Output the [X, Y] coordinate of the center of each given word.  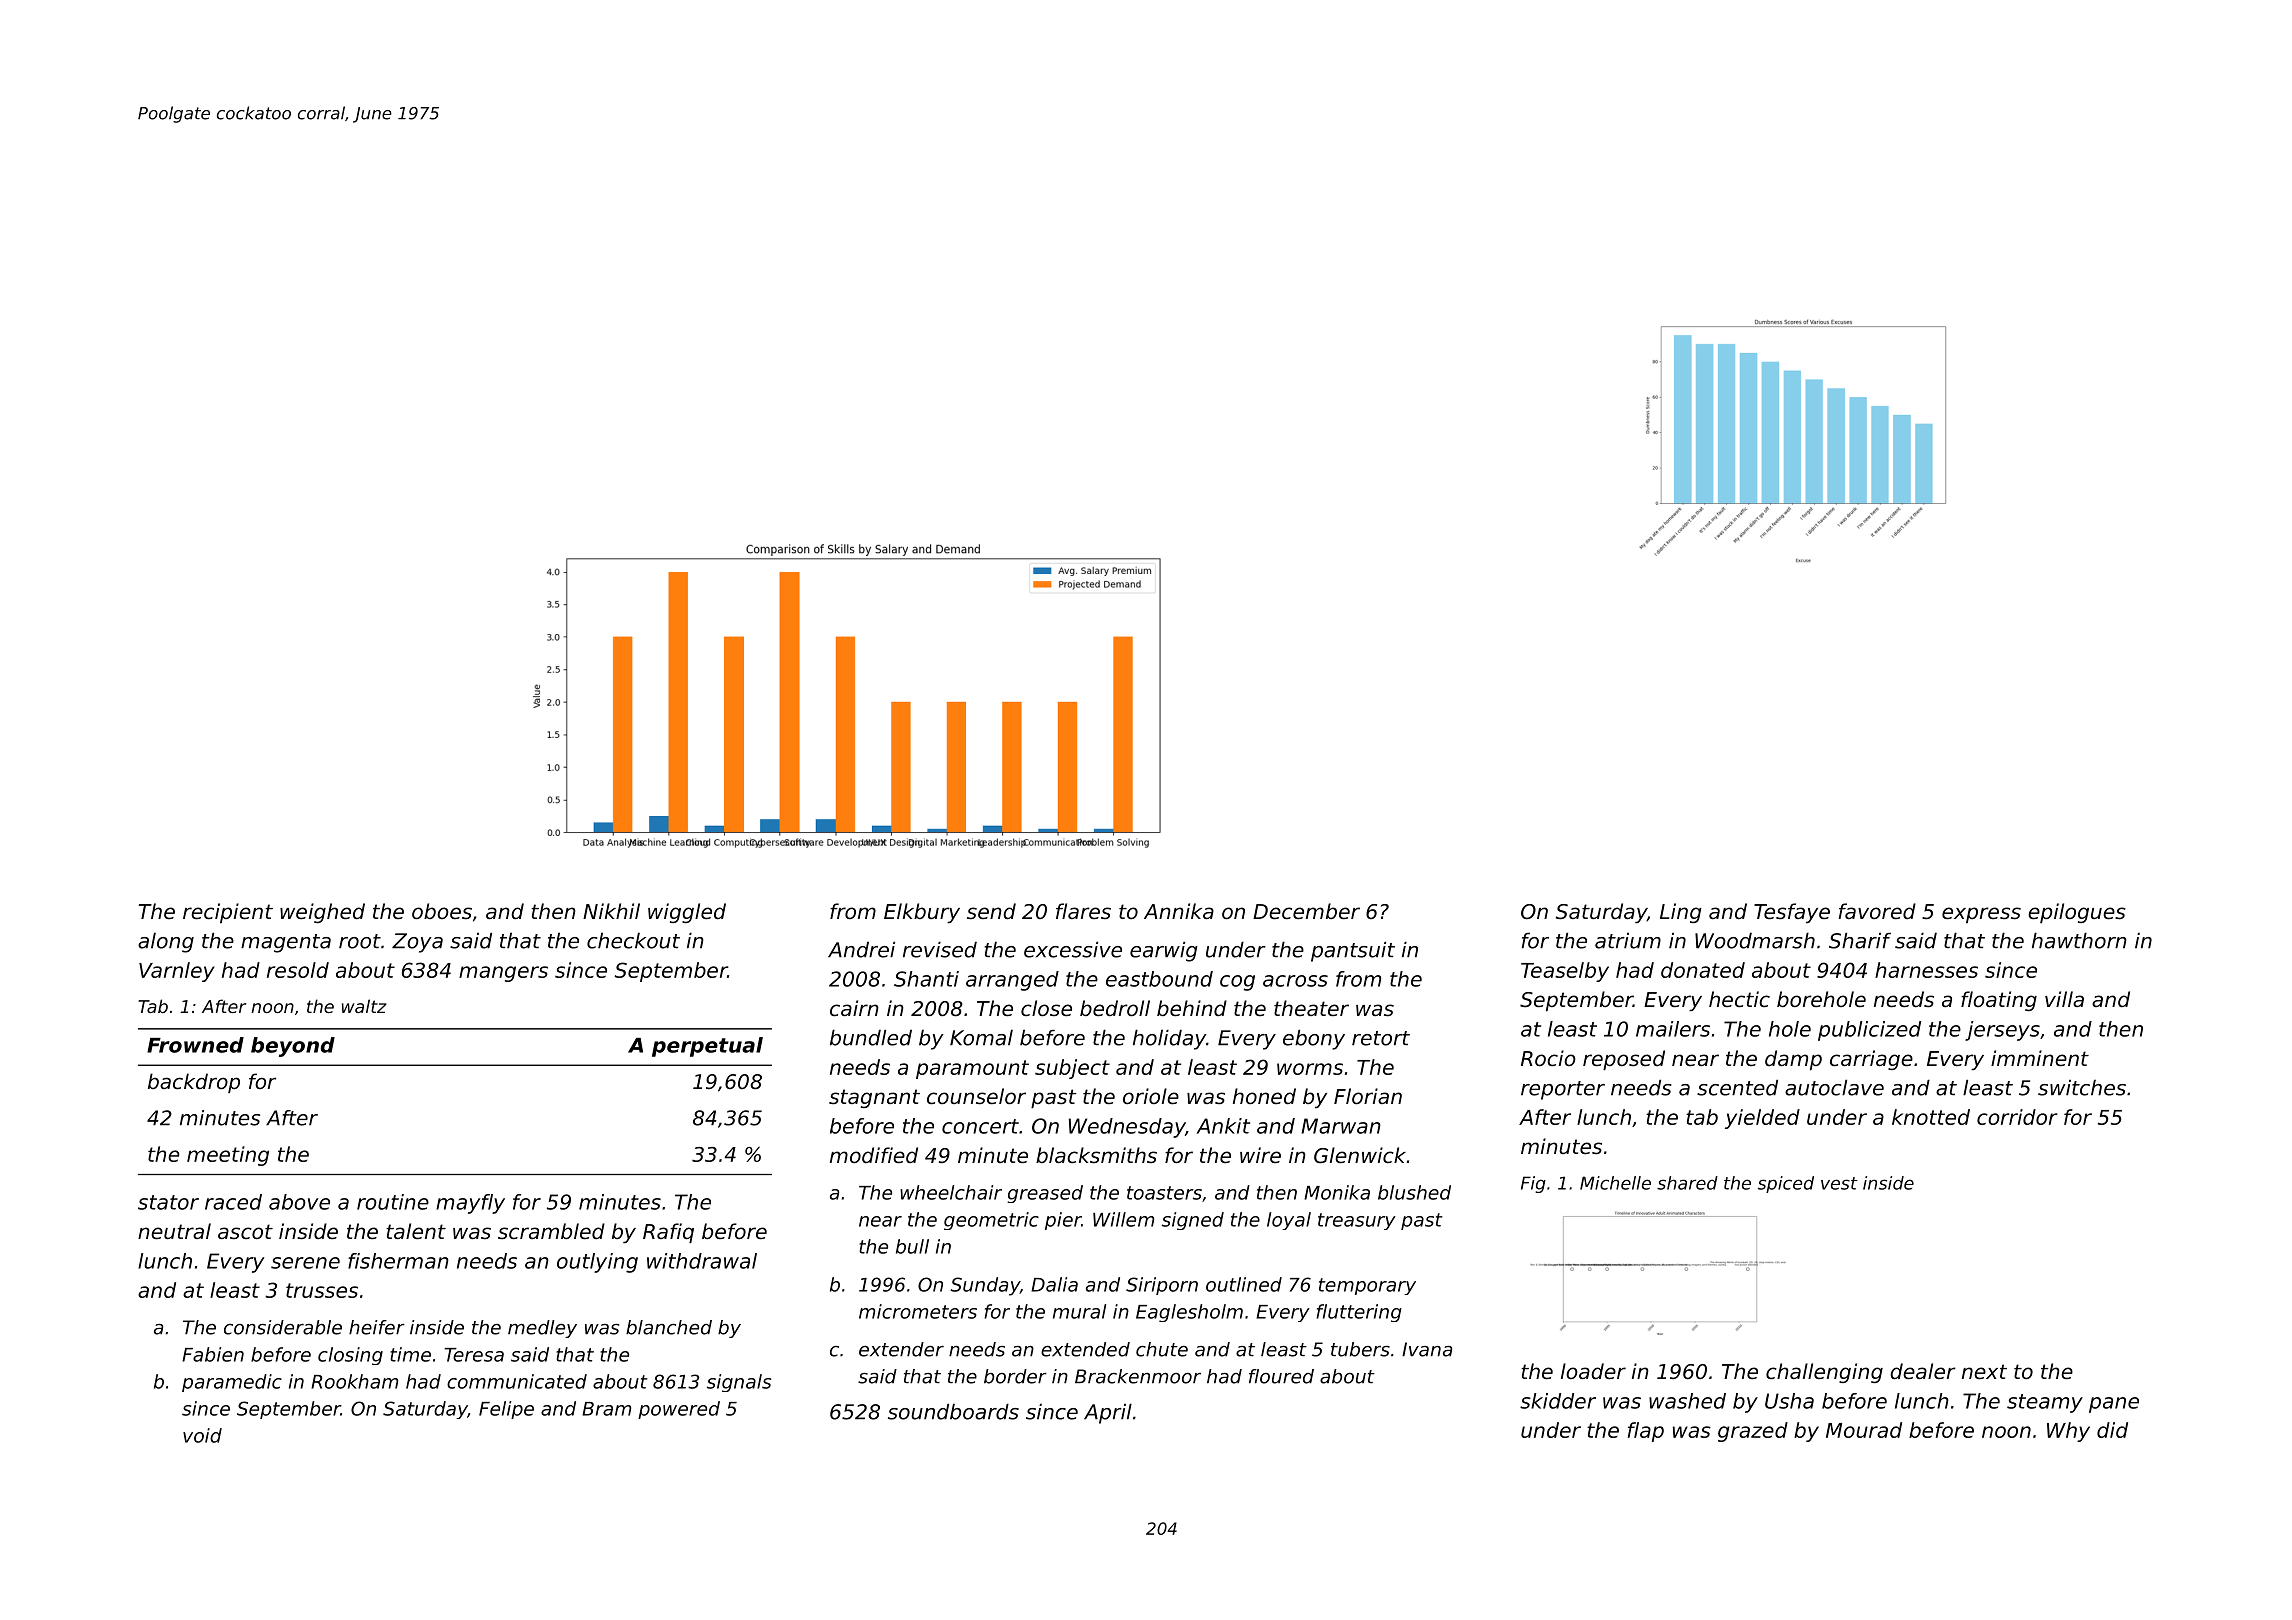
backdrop [194, 1083]
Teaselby [1565, 972]
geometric [991, 1221]
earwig [1164, 951]
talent [416, 1231]
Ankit [1223, 1126]
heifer [377, 1327]
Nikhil [611, 911]
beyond [293, 1047]
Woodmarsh [1755, 940]
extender [901, 1349]
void [202, 1435]
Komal [981, 1037]
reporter [1563, 1090]
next [1984, 1372]
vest [1839, 1183]
